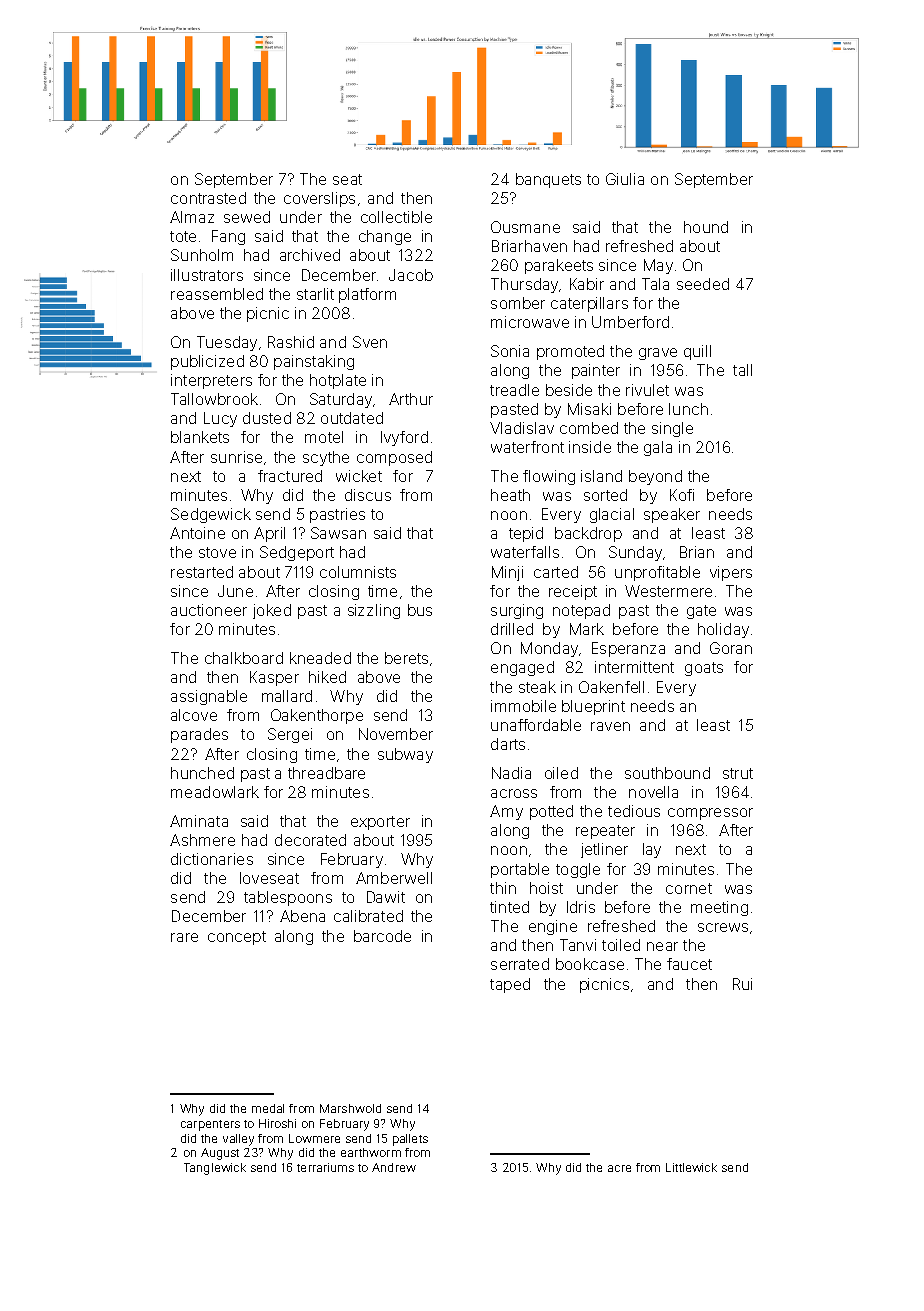 The width and height of the screenshot is (924, 1311). Describe the element at coordinates (625, 179) in the screenshot. I see `Giulia` at that location.
